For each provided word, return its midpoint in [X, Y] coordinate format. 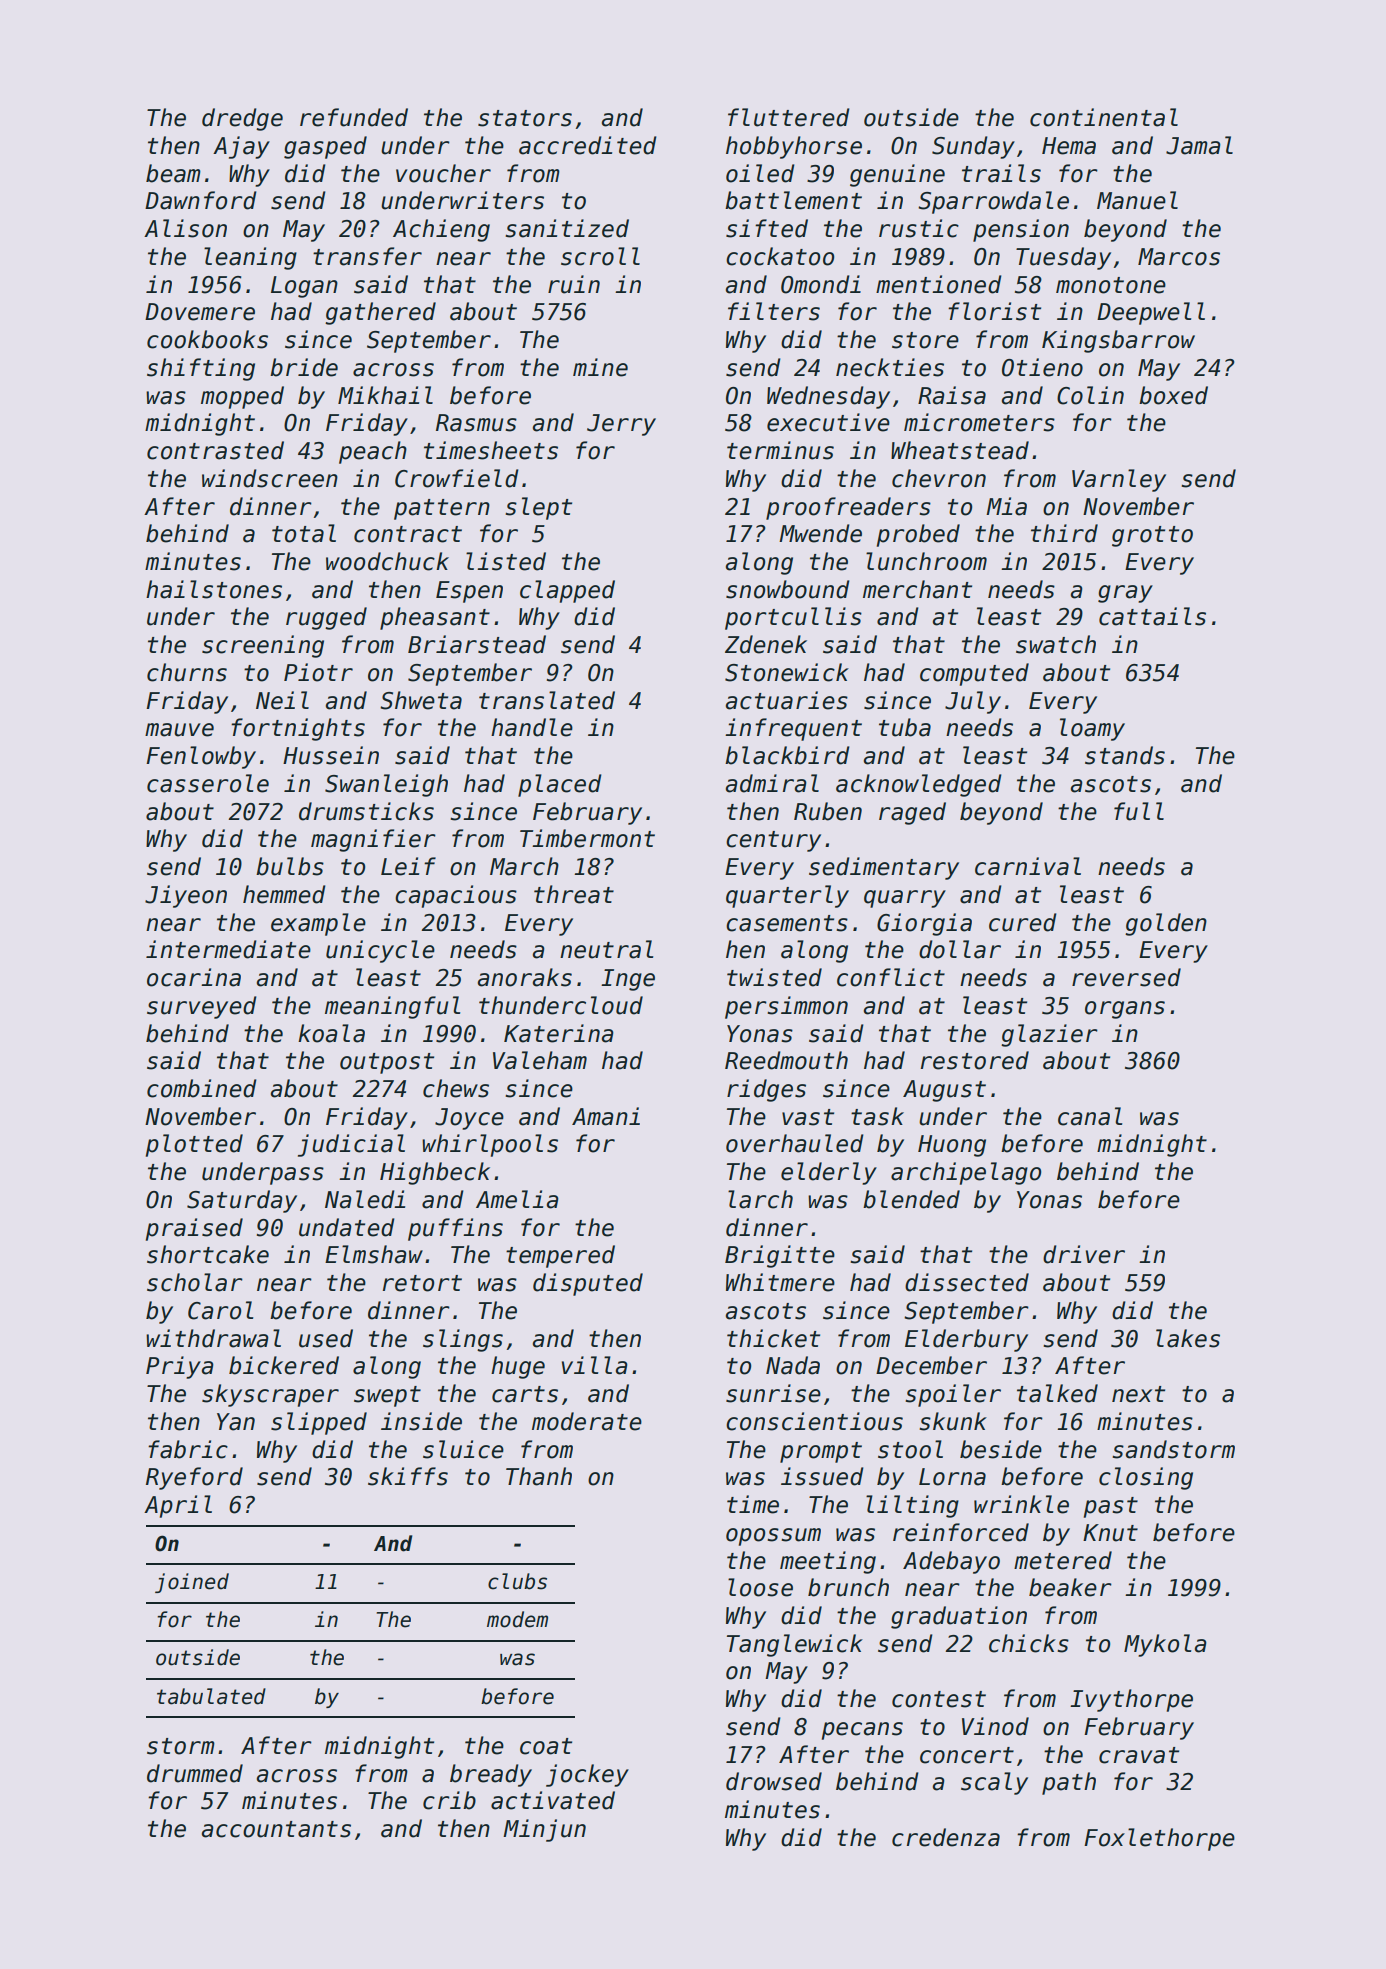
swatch [1056, 644]
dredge [242, 119]
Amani [606, 1116]
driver [1084, 1254]
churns [187, 672]
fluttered [789, 117]
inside [421, 1421]
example [318, 924]
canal [1090, 1116]
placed [560, 785]
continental [1104, 117]
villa [595, 1365]
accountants [276, 1829]
